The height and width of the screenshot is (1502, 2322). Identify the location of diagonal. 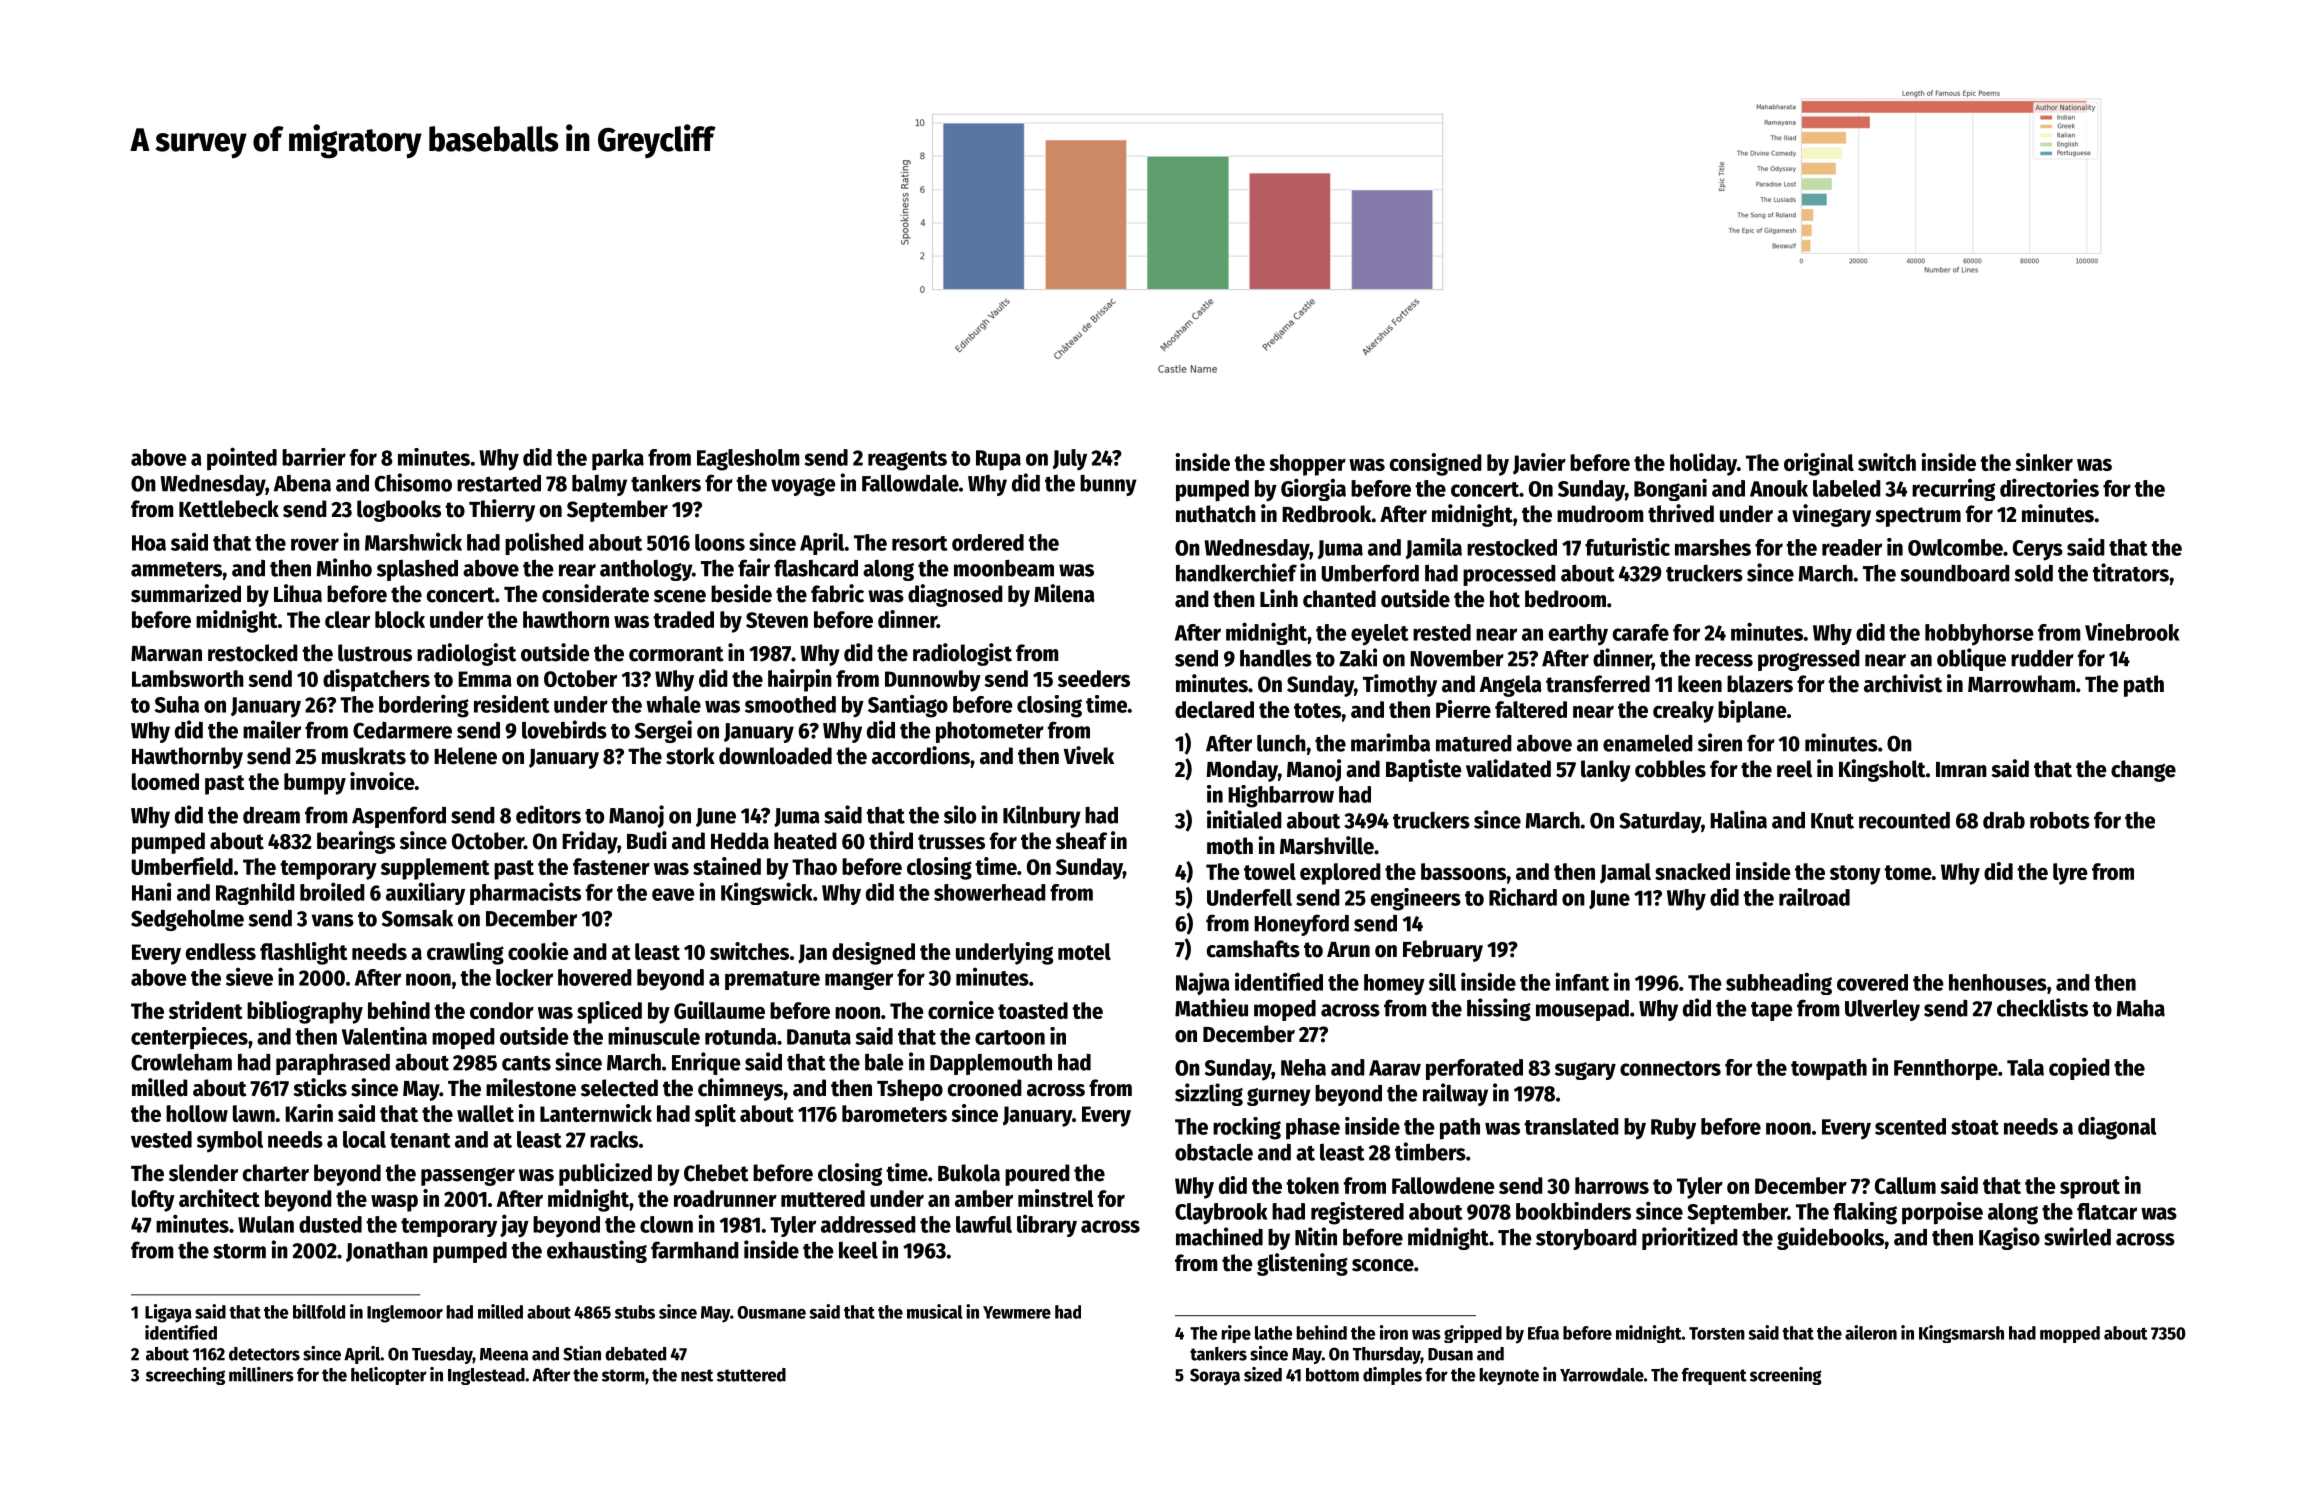
(2117, 1128).
